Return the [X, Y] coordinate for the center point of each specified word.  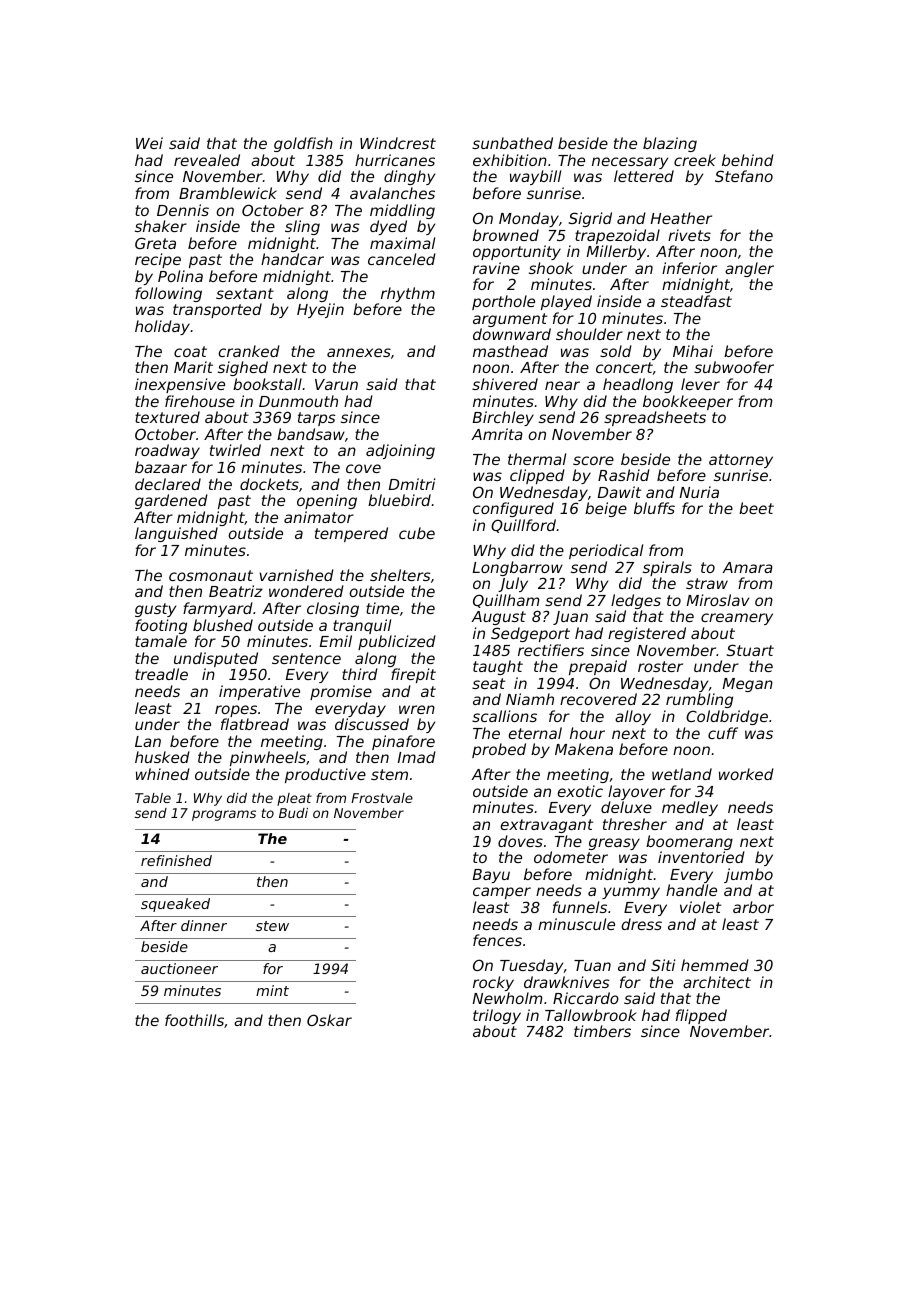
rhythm [408, 294]
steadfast [696, 301]
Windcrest [398, 143]
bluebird [399, 500]
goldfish [303, 144]
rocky [493, 983]
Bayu [491, 876]
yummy [631, 893]
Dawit [619, 492]
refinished [176, 860]
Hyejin [320, 310]
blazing [670, 144]
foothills [194, 1020]
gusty [155, 610]
